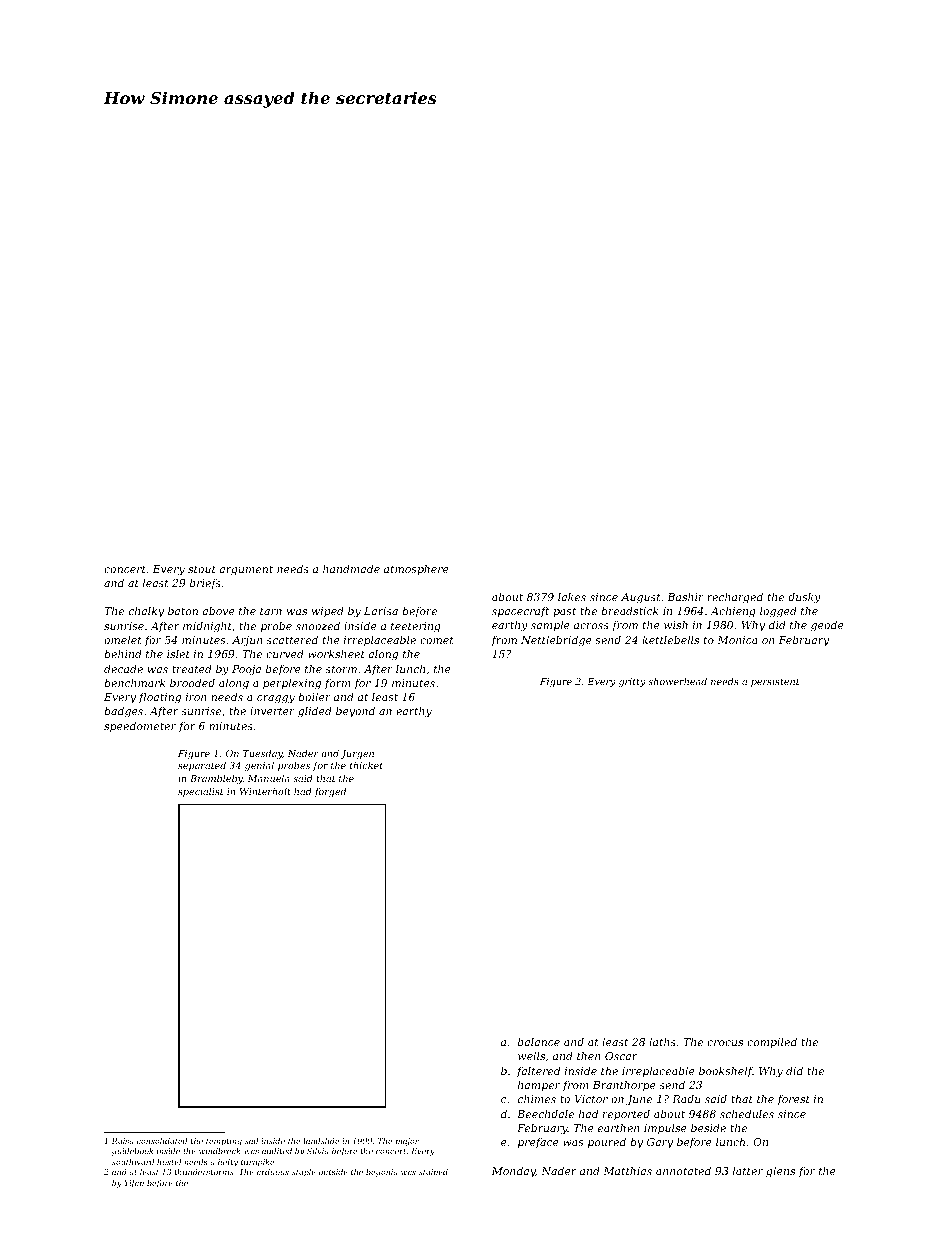 Image resolution: width=952 pixels, height=1233 pixels. I want to click on speedometer, so click(140, 727).
